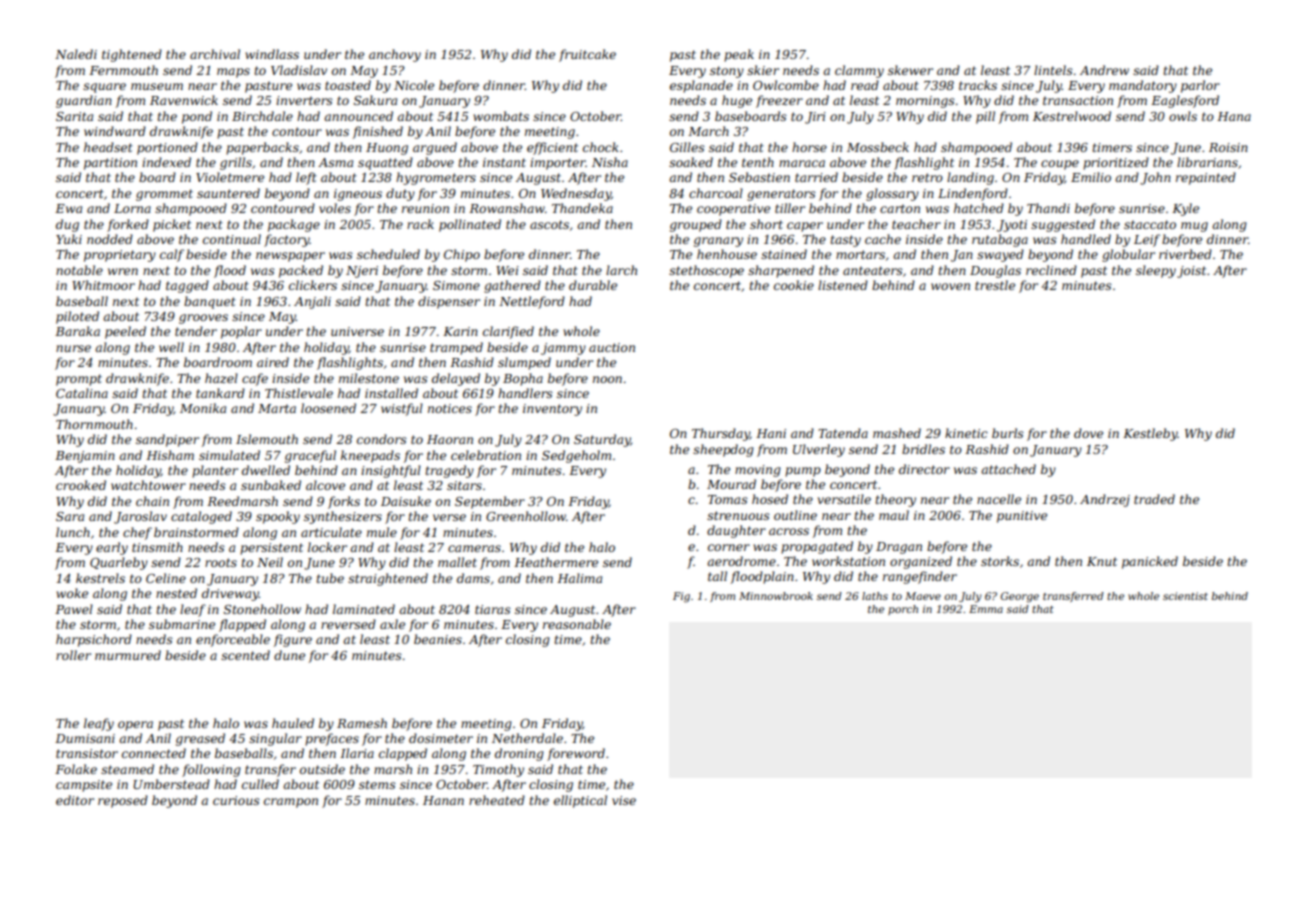 The width and height of the document is (1308, 924). I want to click on mallet, so click(457, 562).
